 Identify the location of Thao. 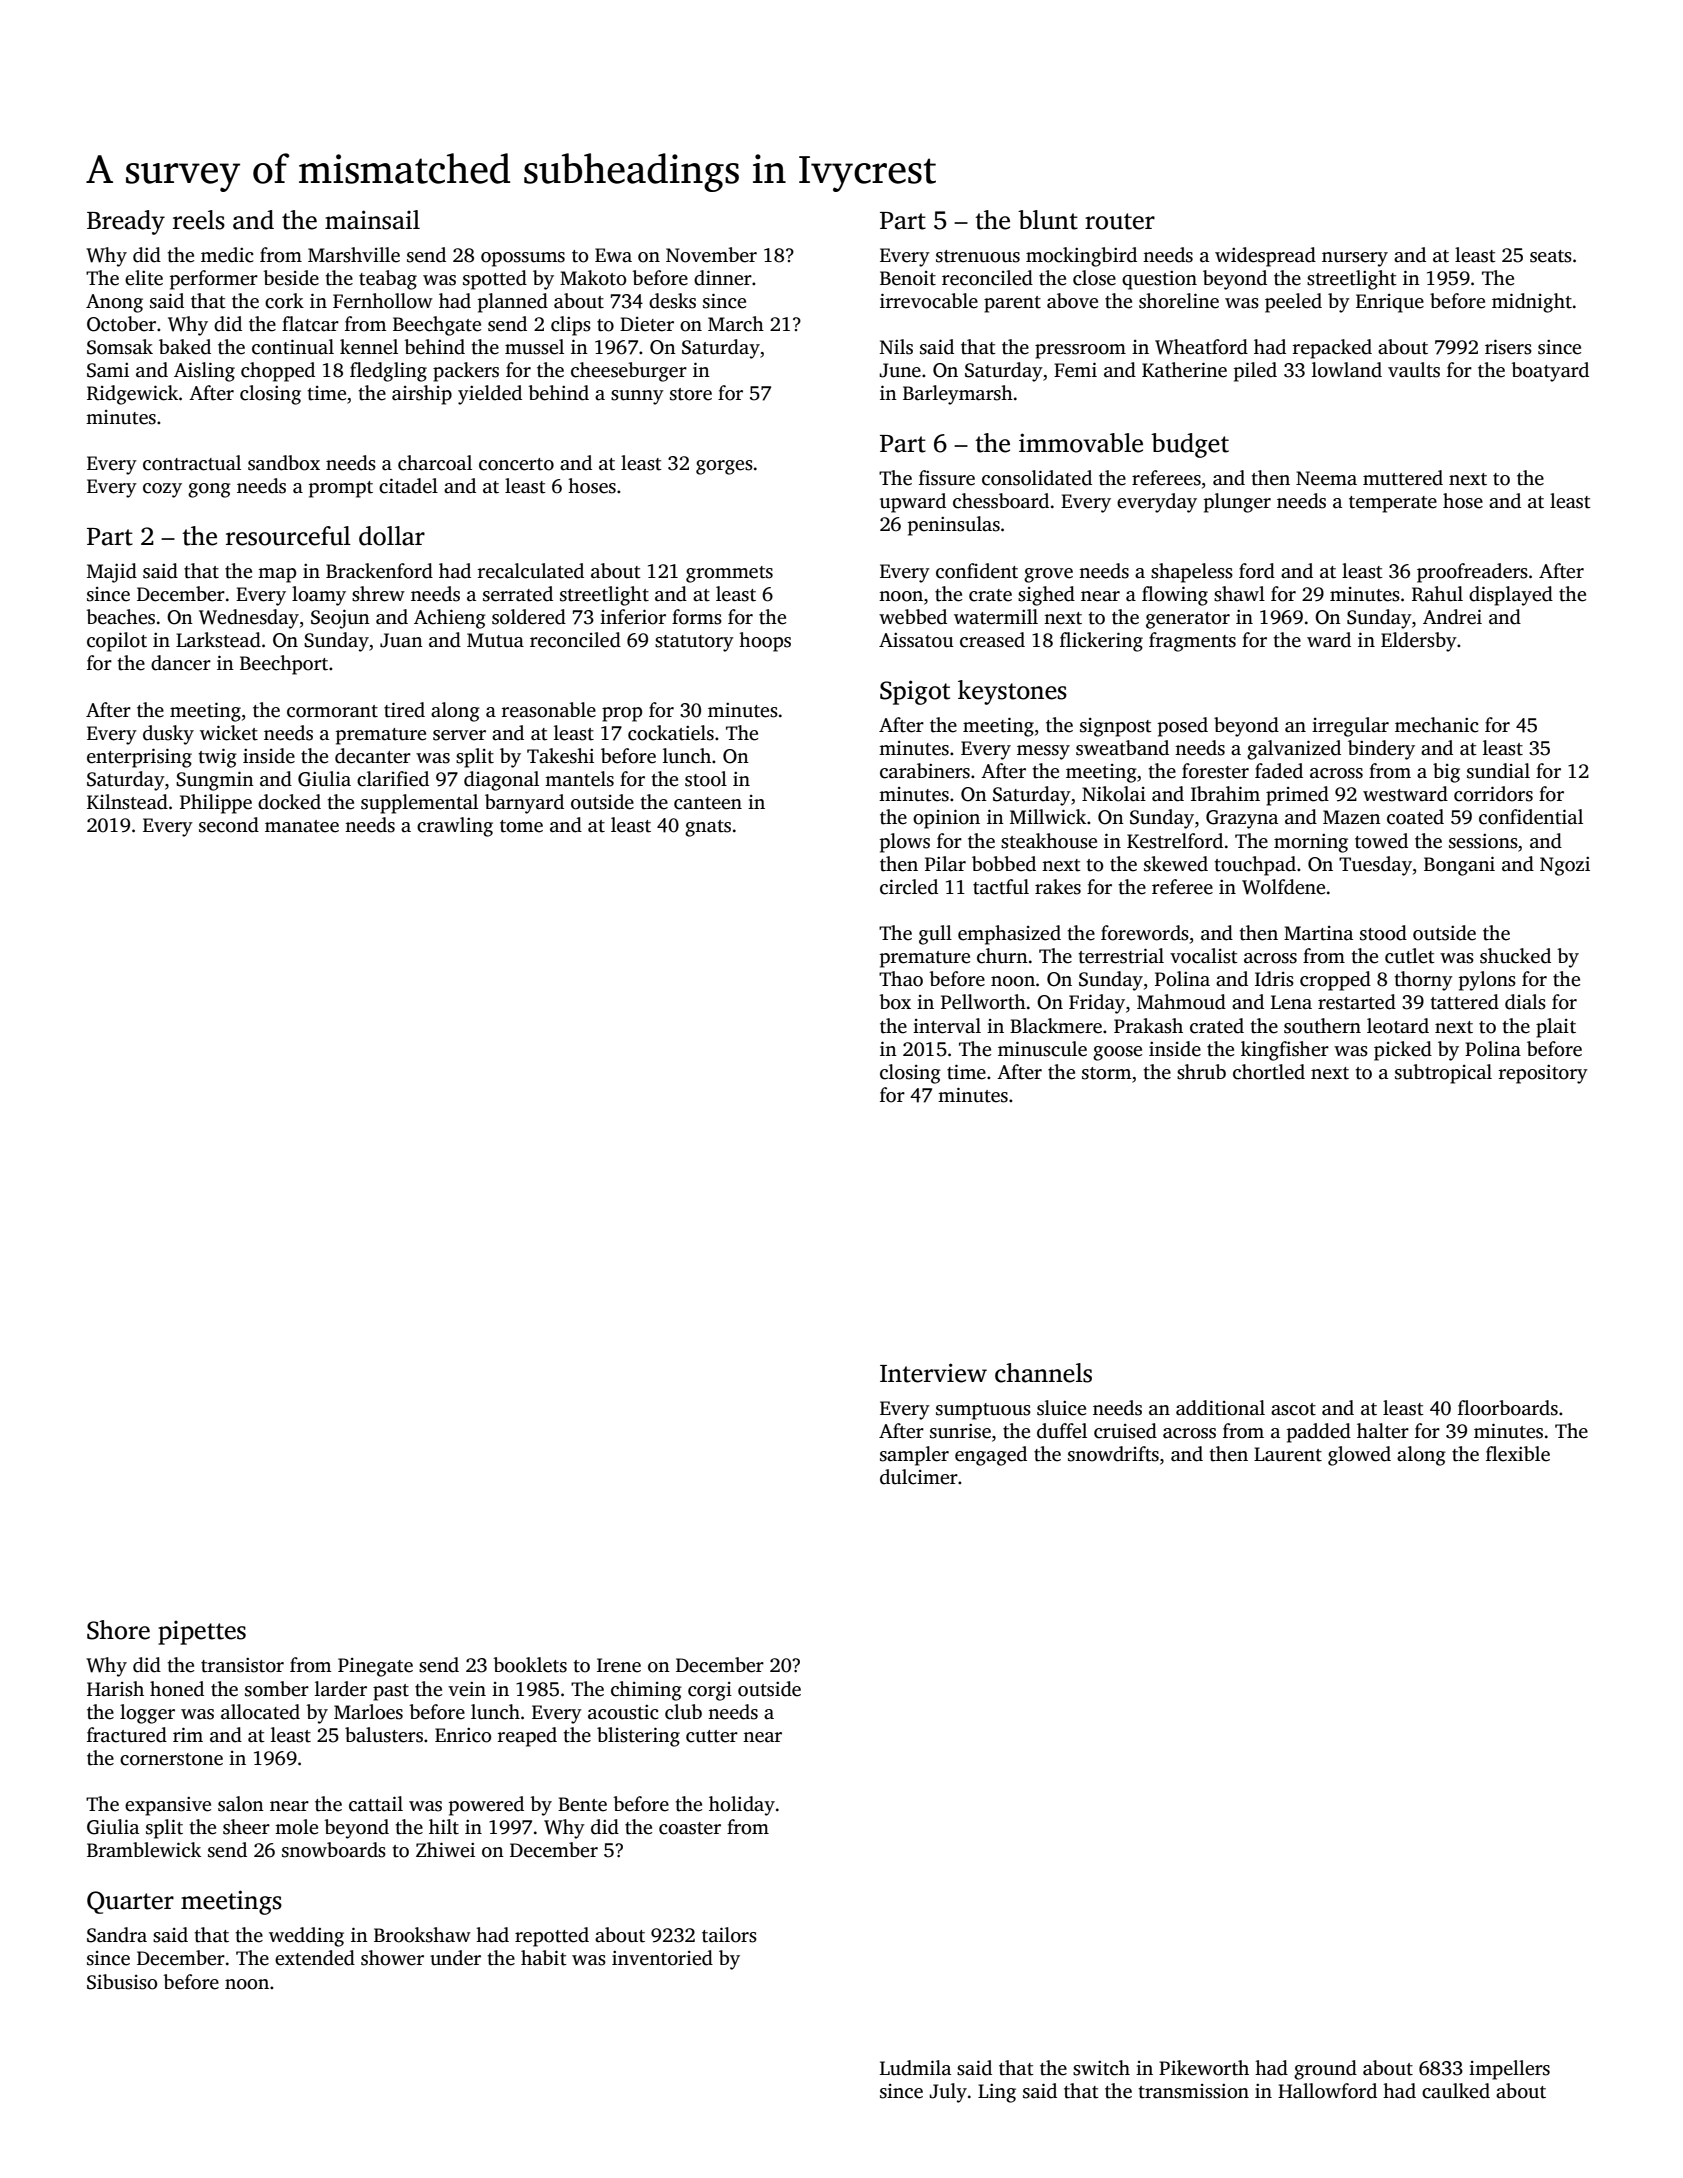
(901, 979).
